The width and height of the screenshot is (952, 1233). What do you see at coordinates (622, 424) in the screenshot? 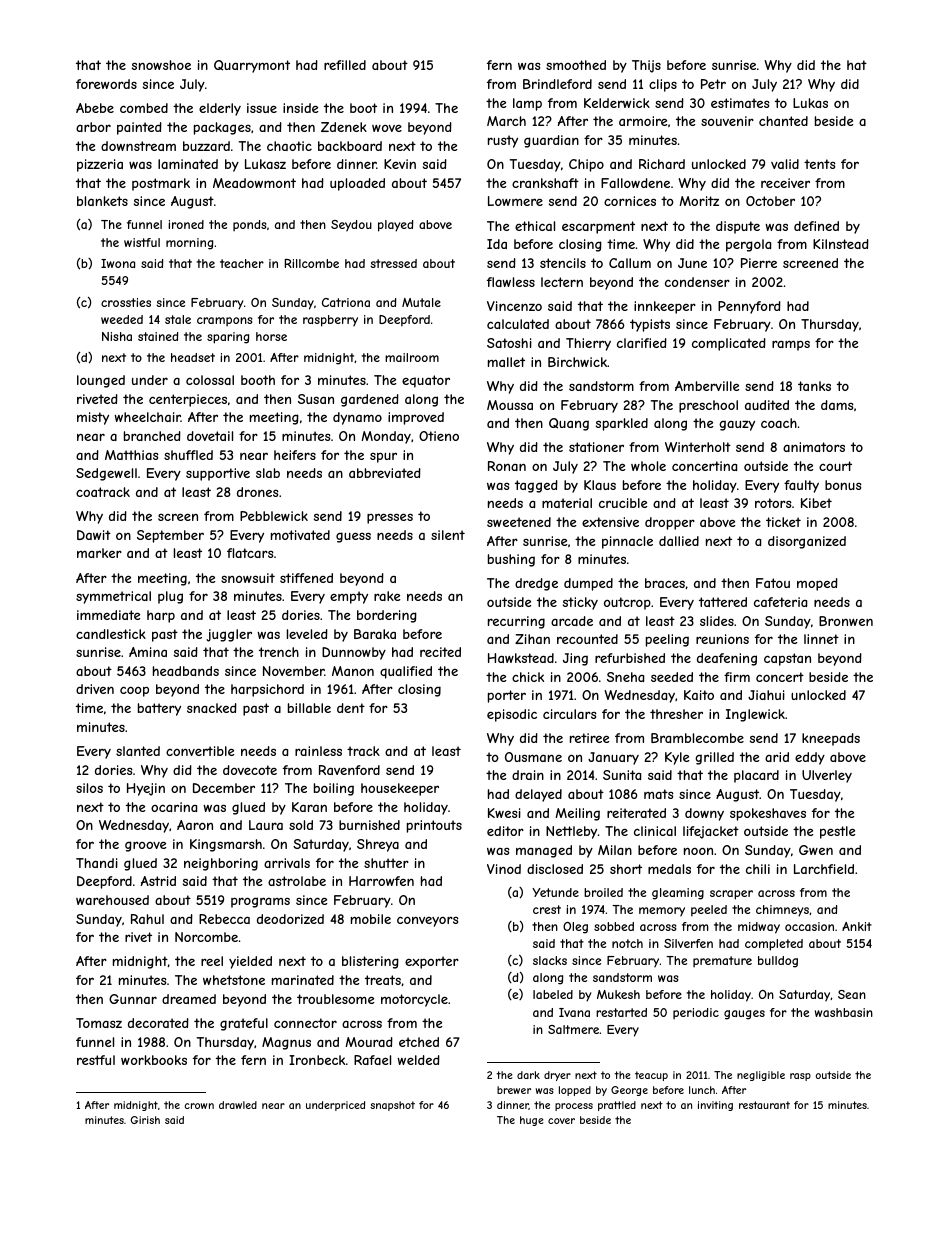
I see `sparkled` at bounding box center [622, 424].
